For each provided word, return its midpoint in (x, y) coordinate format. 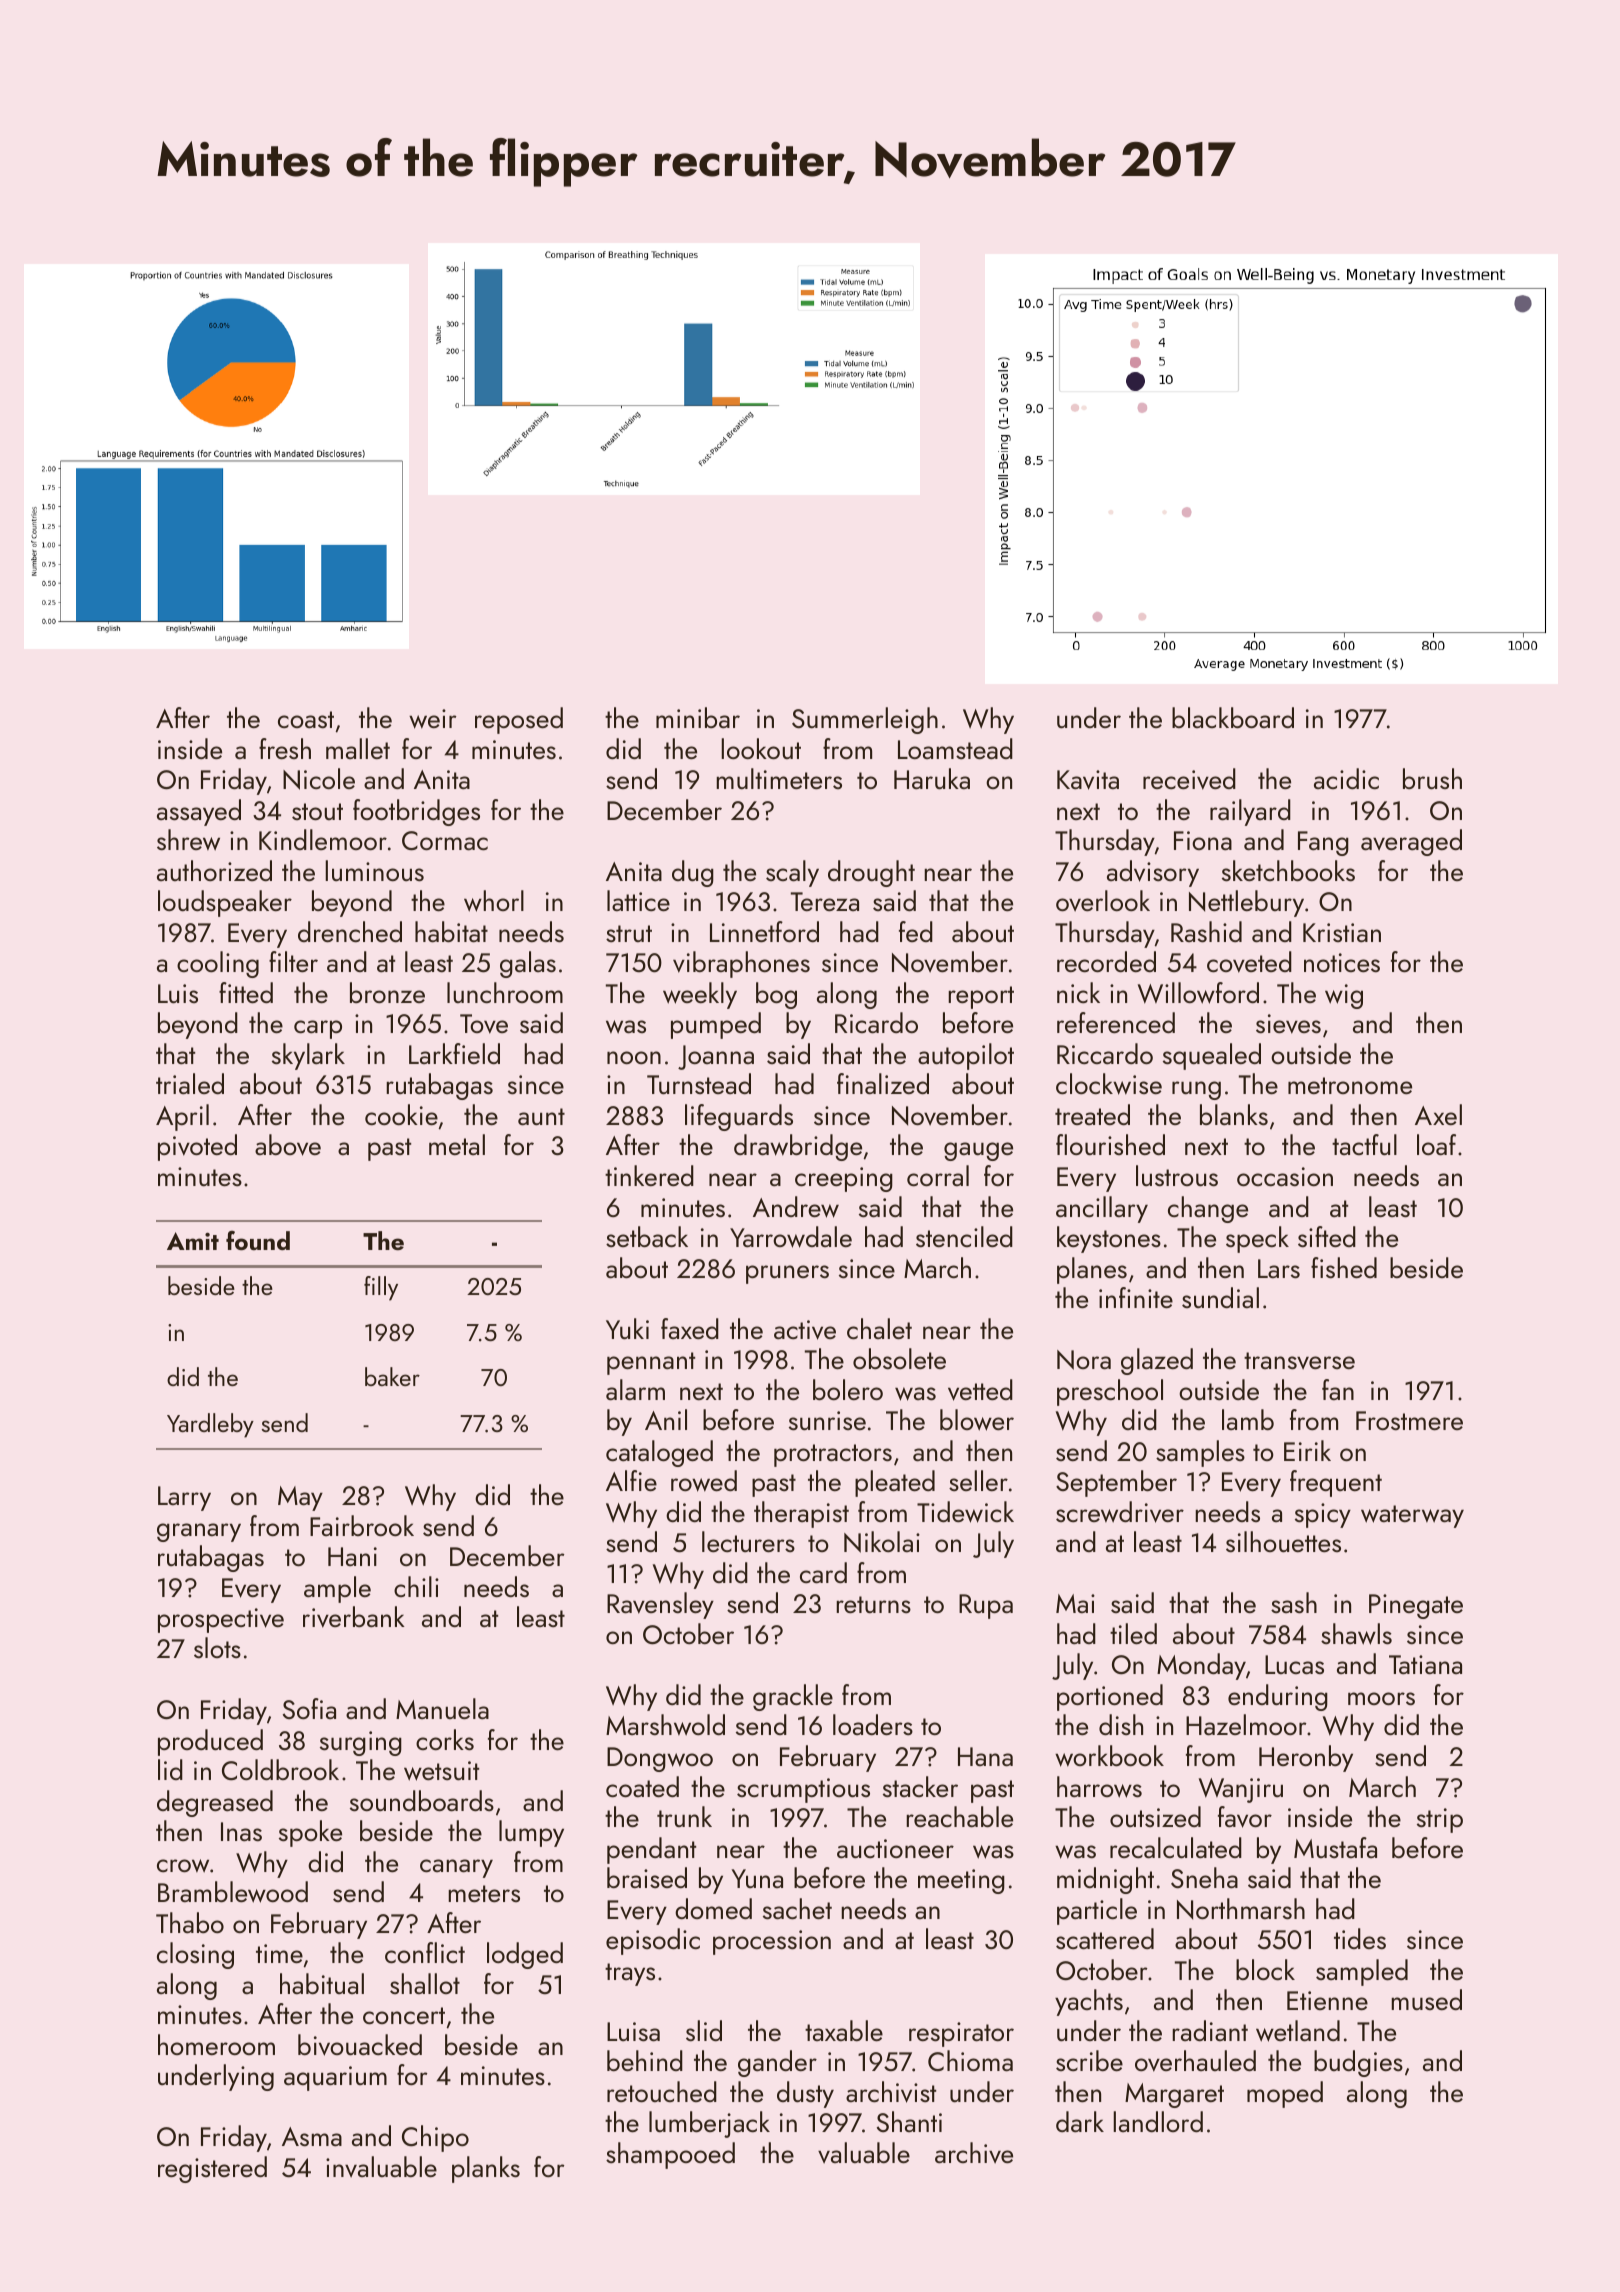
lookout (761, 748)
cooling (218, 964)
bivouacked (360, 2045)
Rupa (986, 1606)
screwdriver (1120, 1512)
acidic (1346, 778)
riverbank (354, 1617)
